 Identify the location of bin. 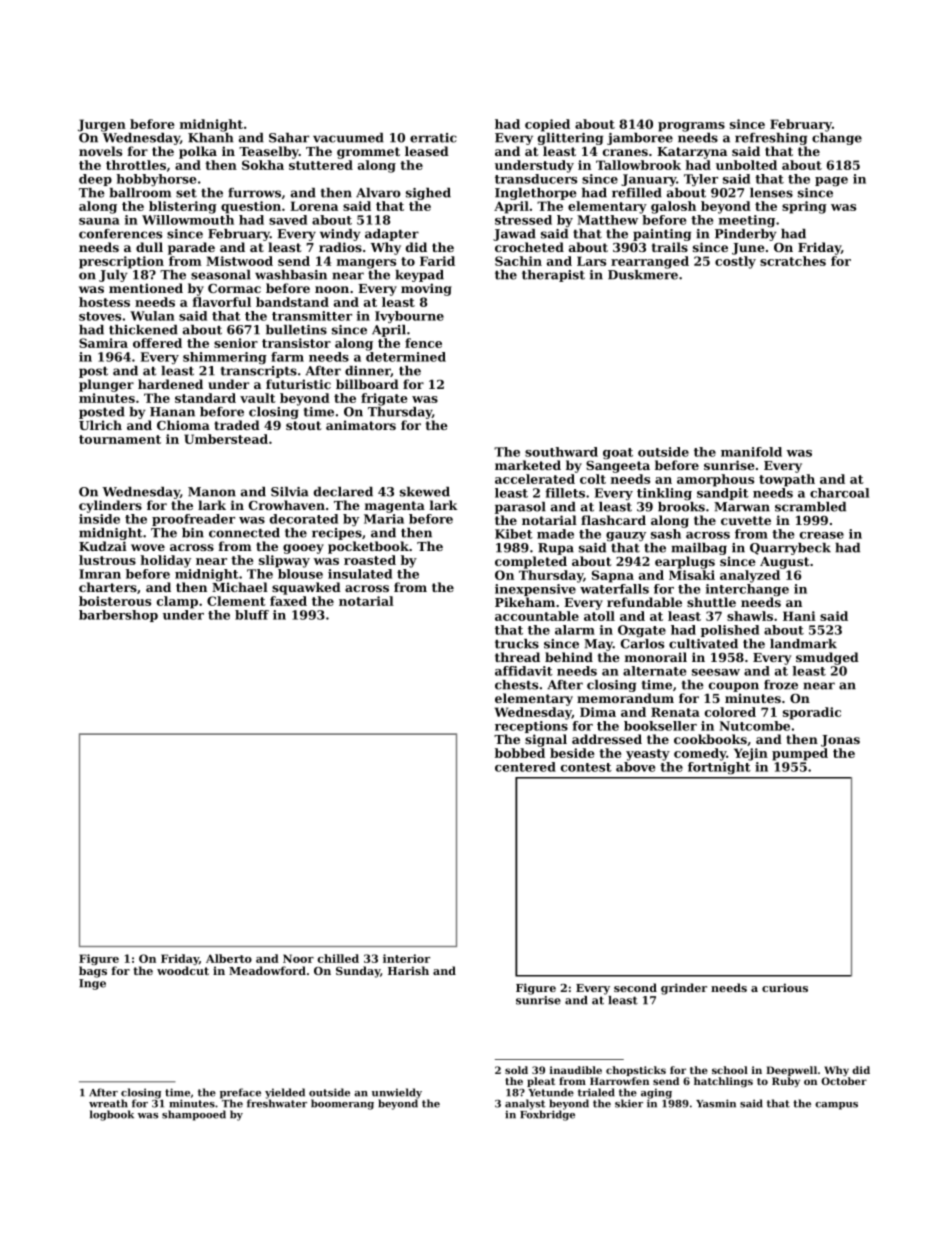
(193, 533).
